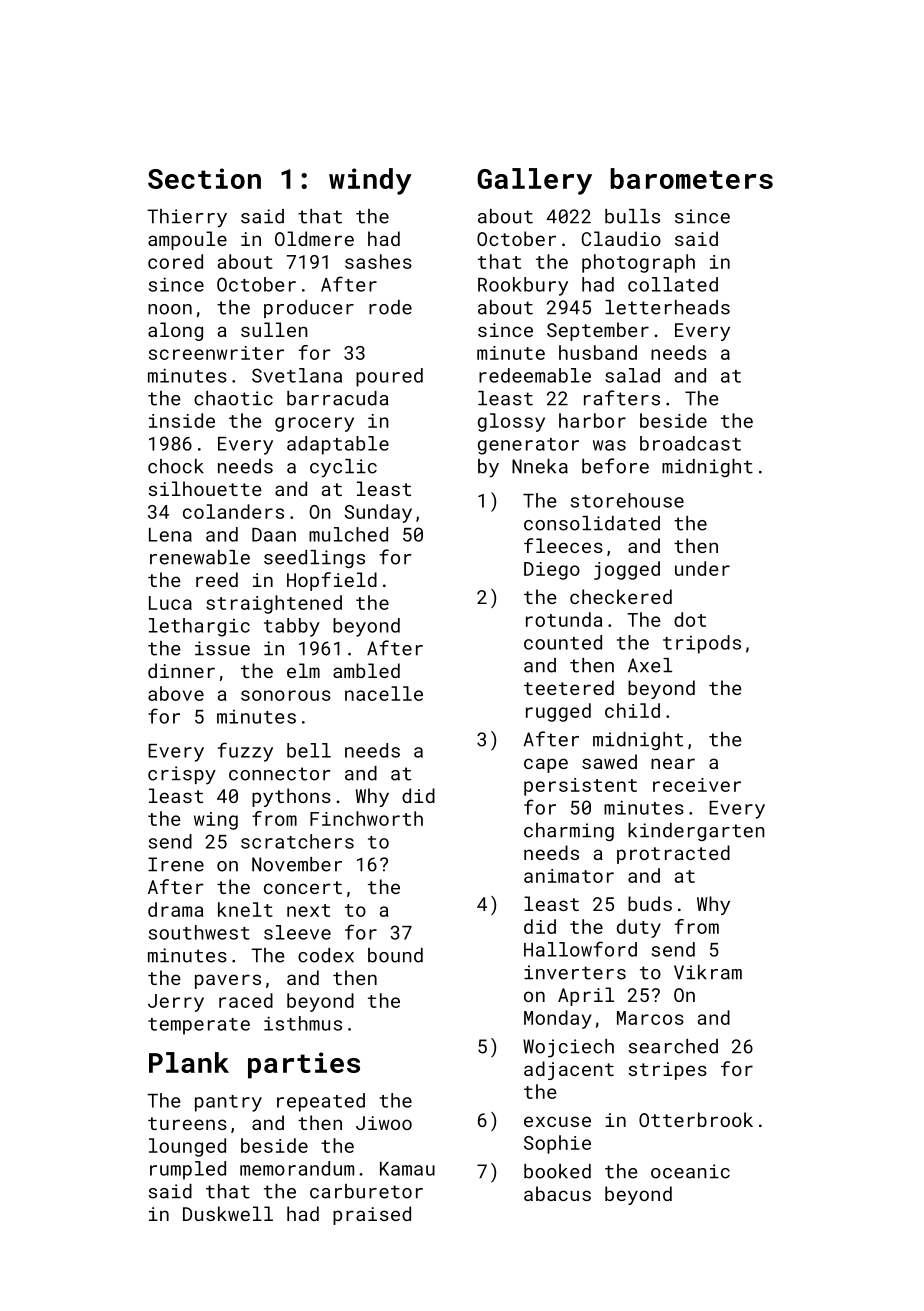 This document has width=924, height=1311. Describe the element at coordinates (697, 785) in the document. I see `receiver` at that location.
